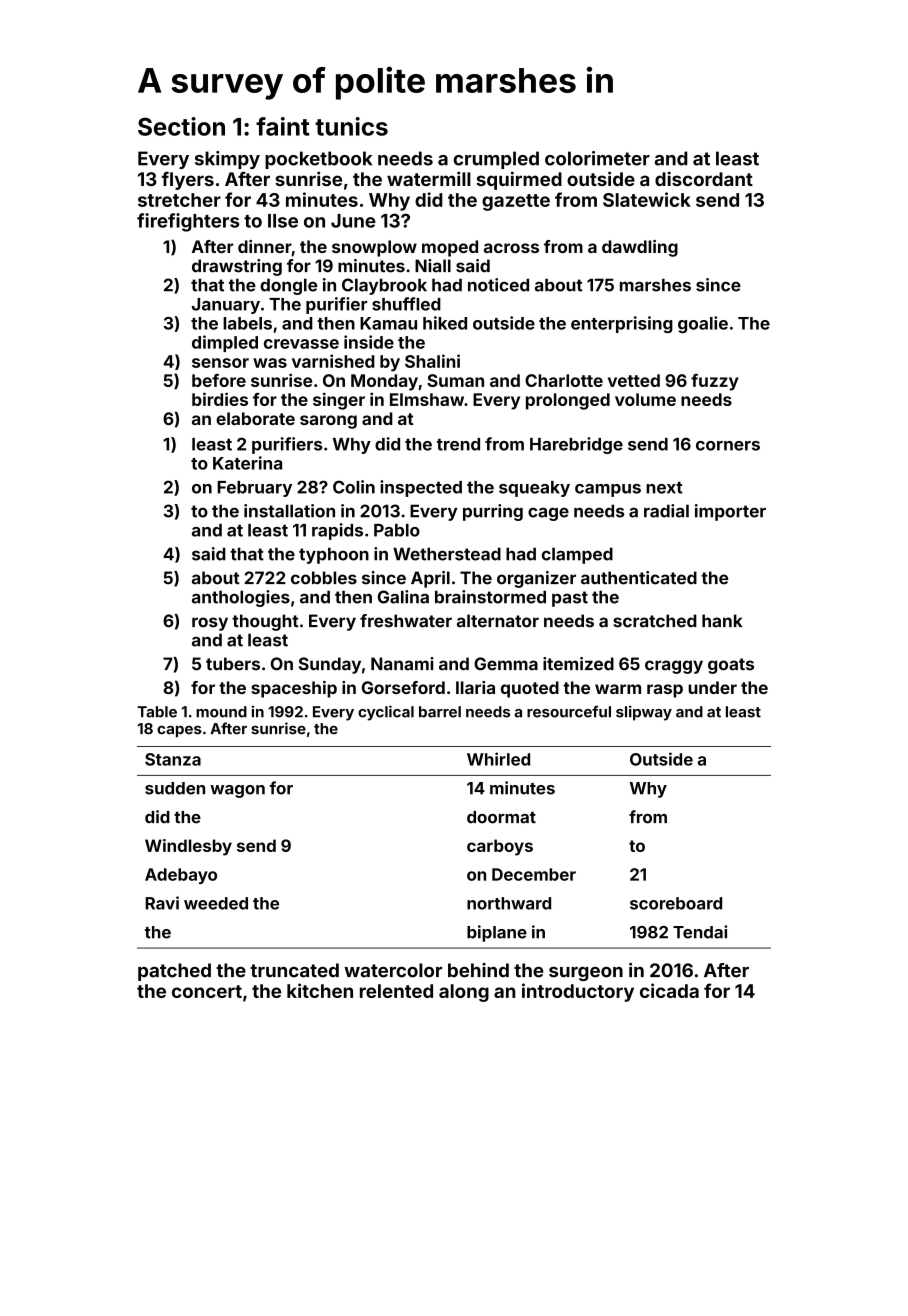 The image size is (908, 1316). Describe the element at coordinates (210, 624) in the screenshot. I see `rosy` at that location.
